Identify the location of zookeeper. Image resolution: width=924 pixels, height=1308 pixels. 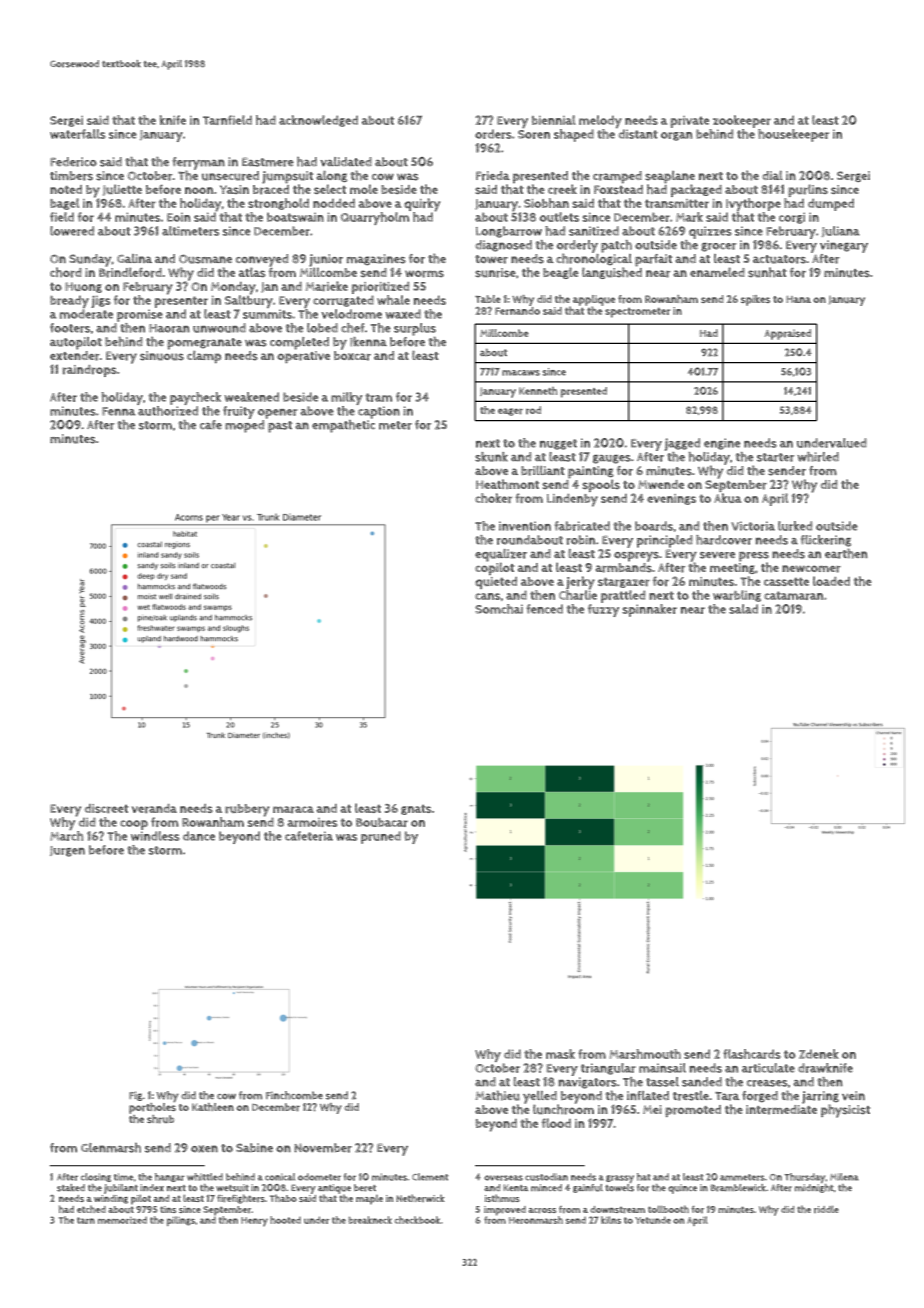
(742, 121).
